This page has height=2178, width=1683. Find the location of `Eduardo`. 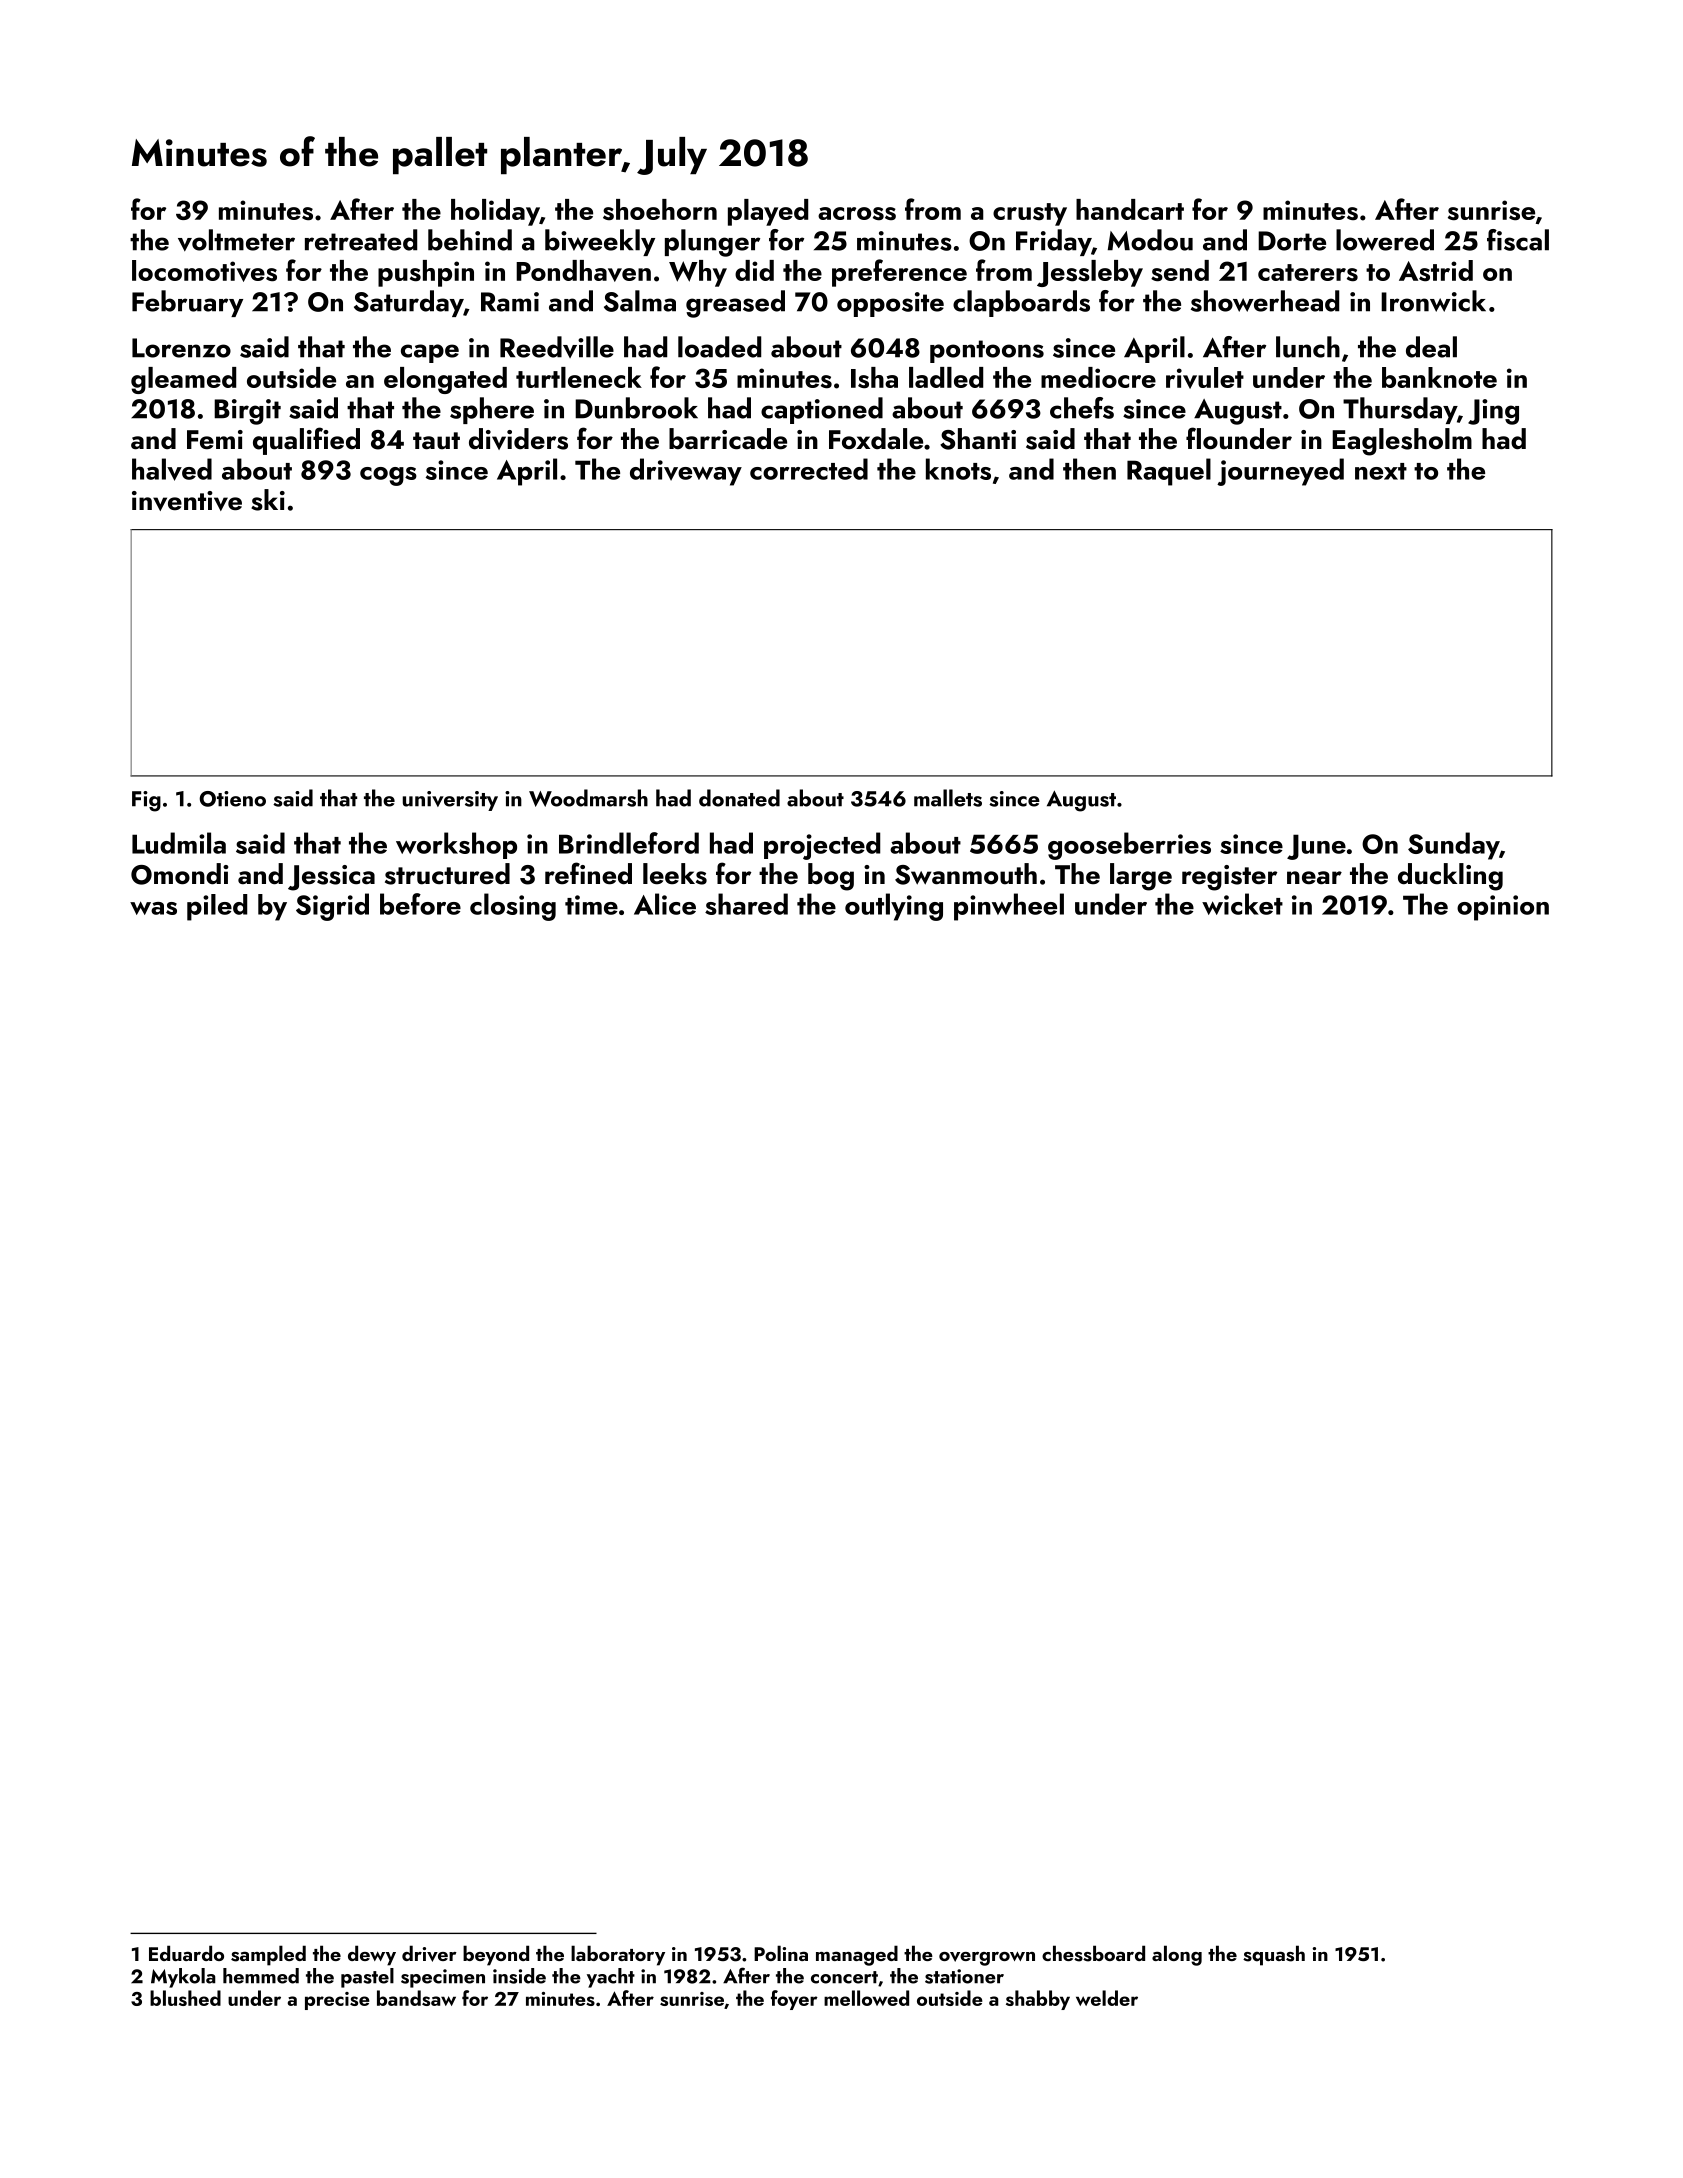

Eduardo is located at coordinates (186, 1953).
